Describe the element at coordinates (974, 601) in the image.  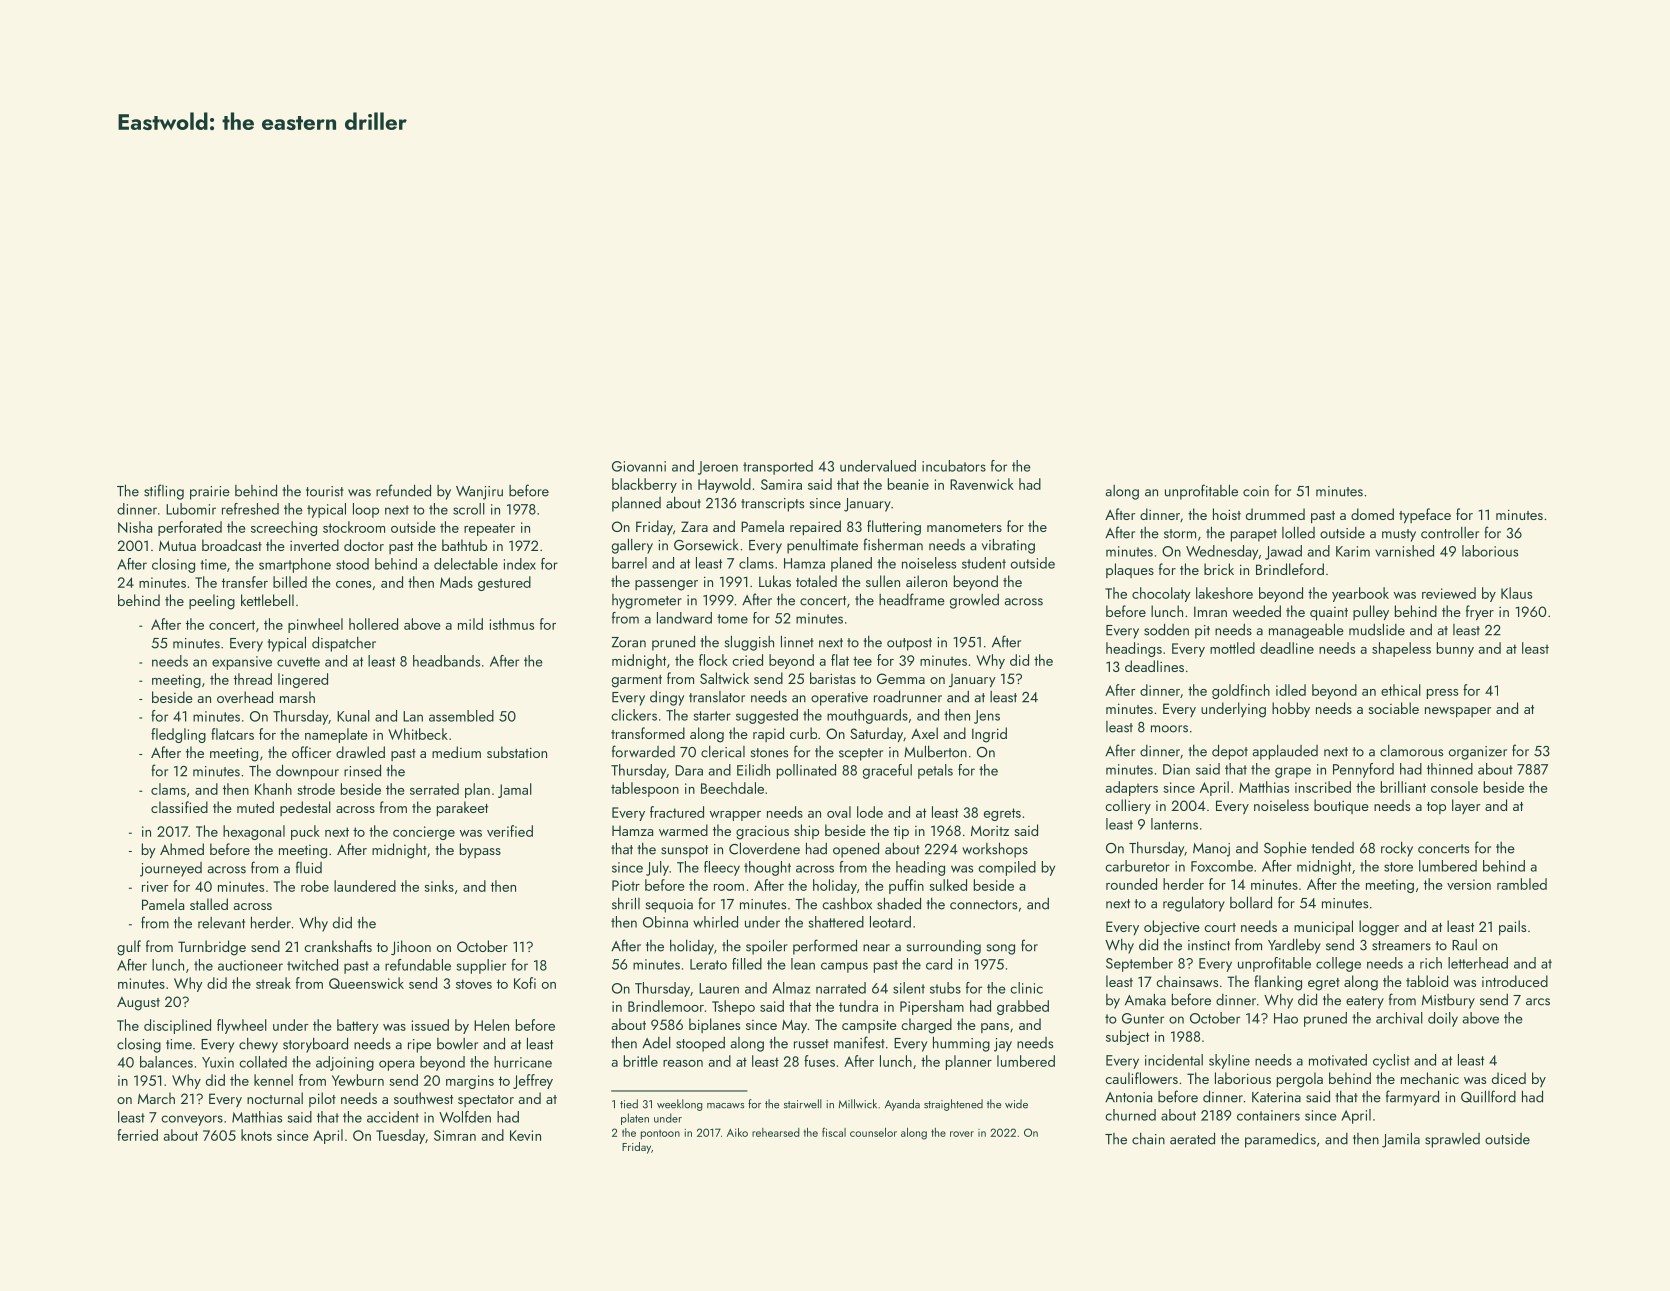
I see `growled` at that location.
